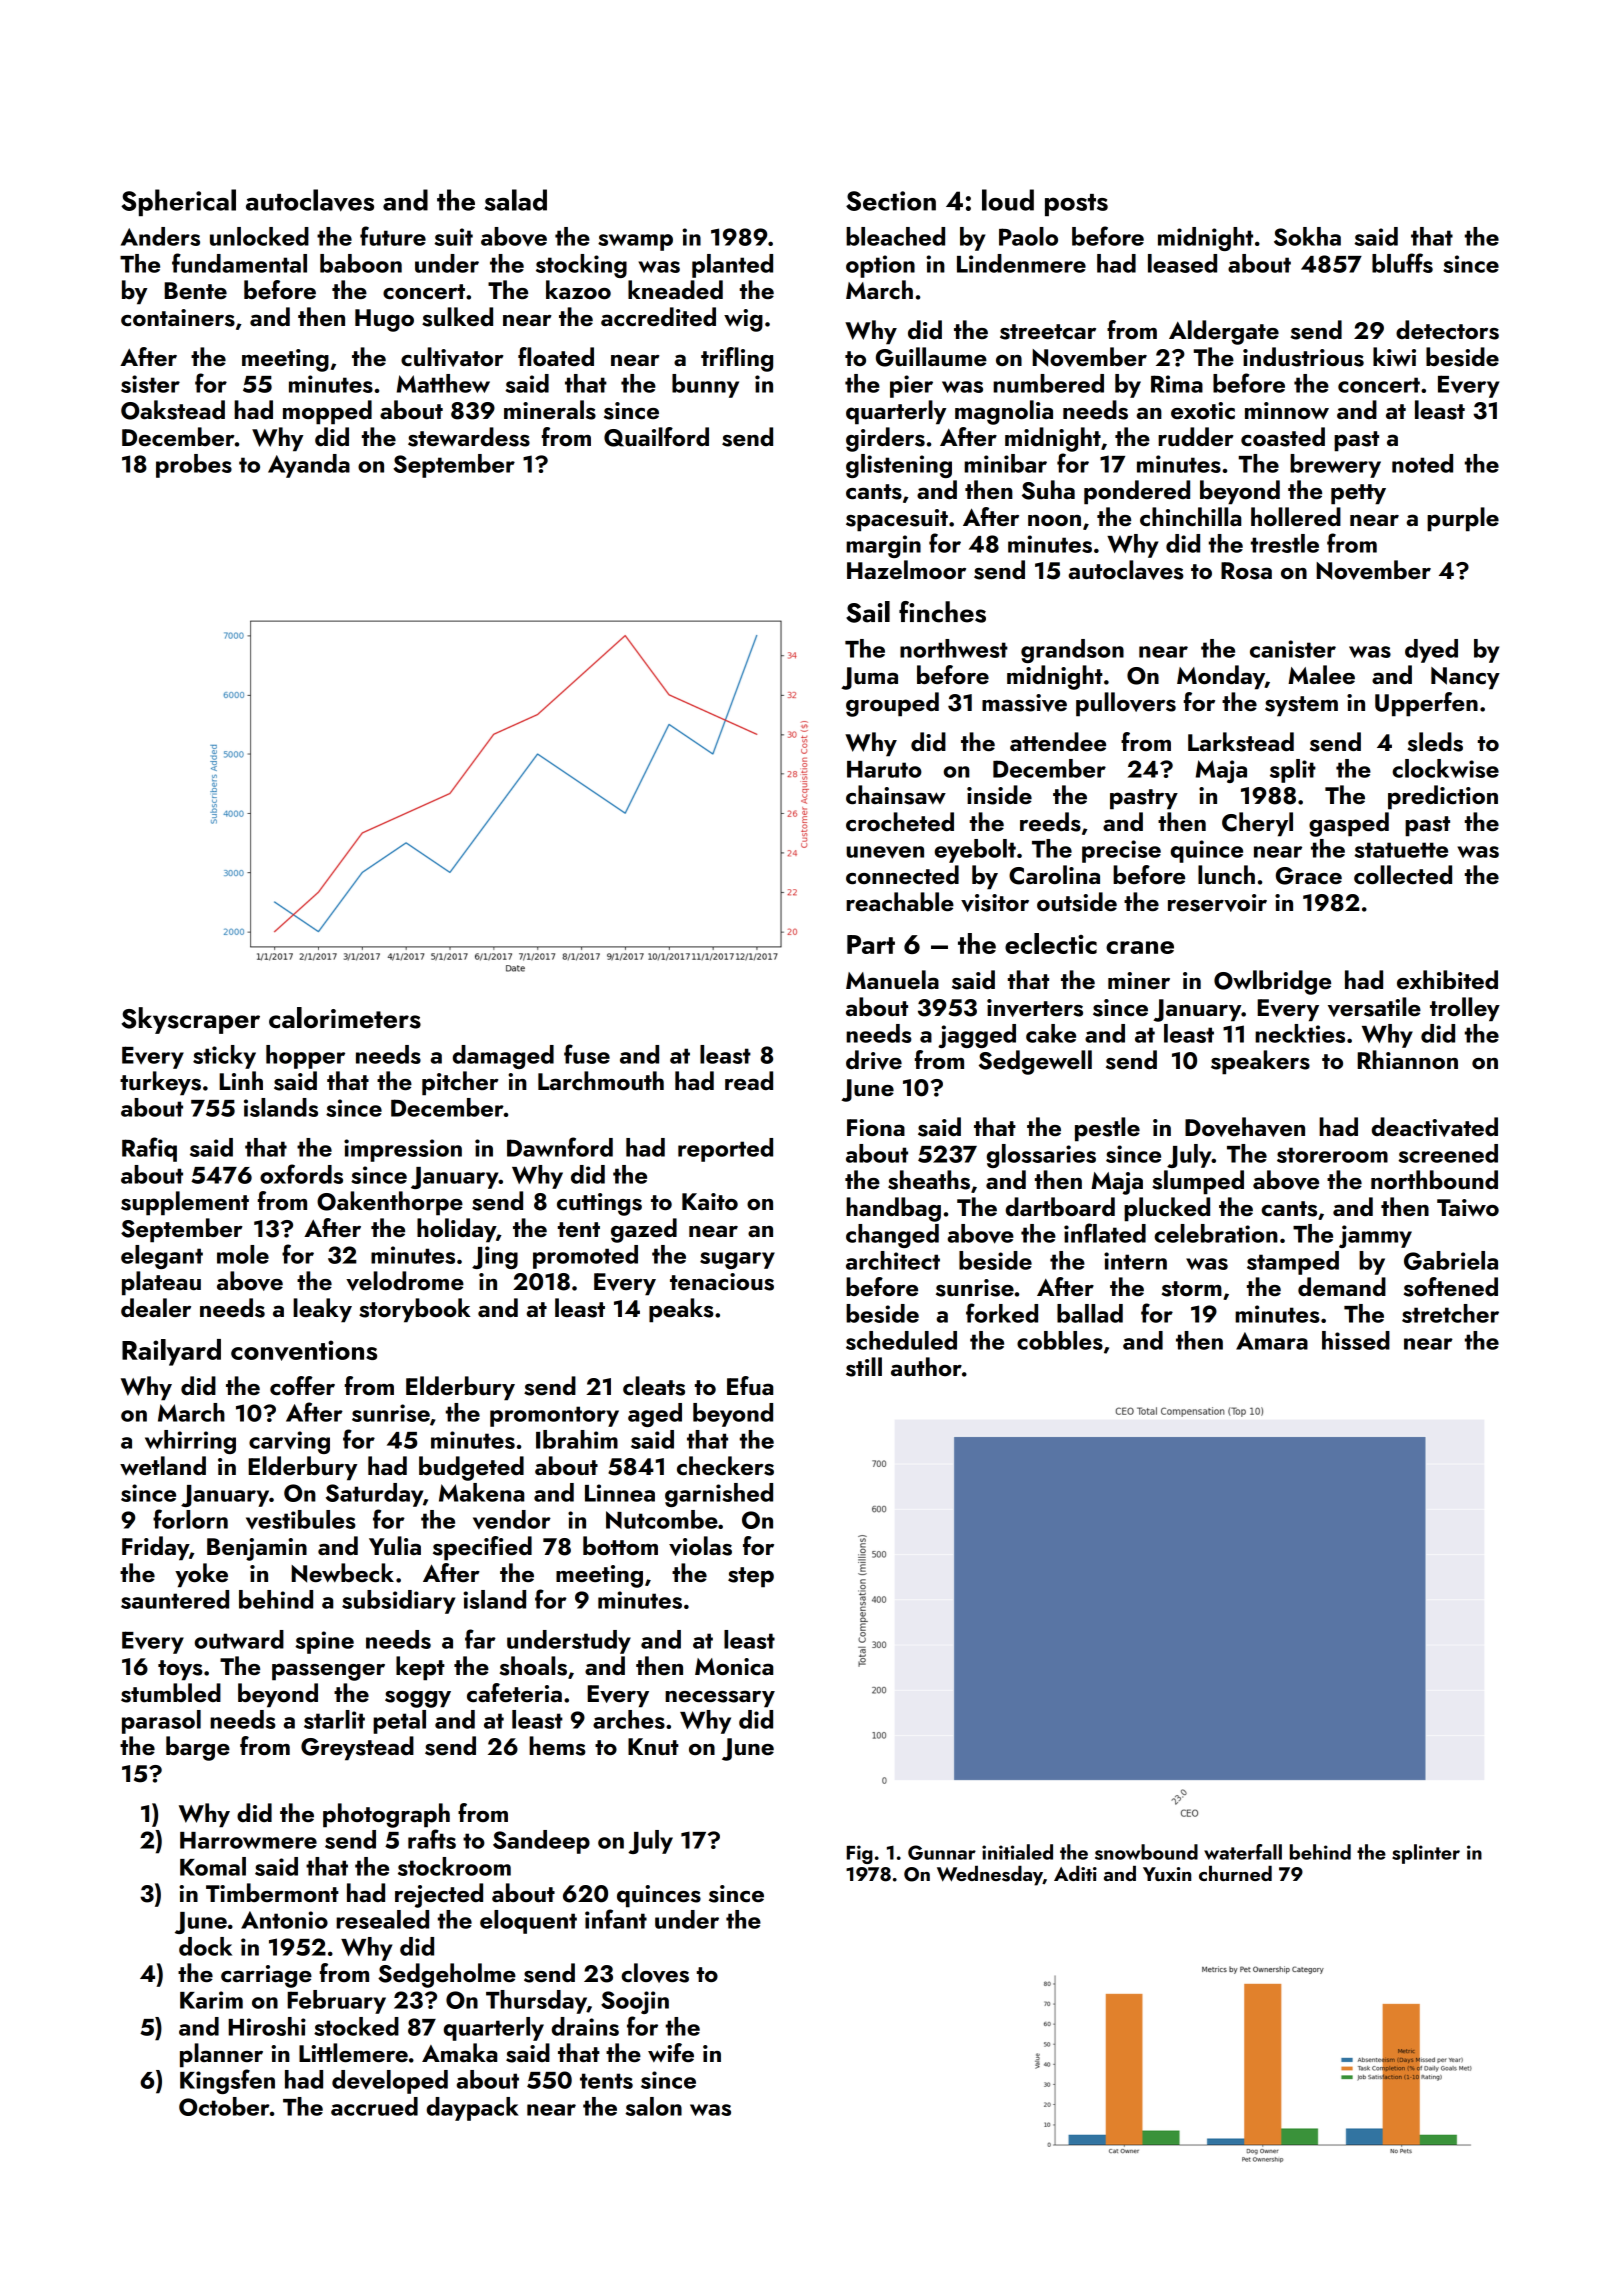 The image size is (1620, 2292). I want to click on petty, so click(1358, 494).
